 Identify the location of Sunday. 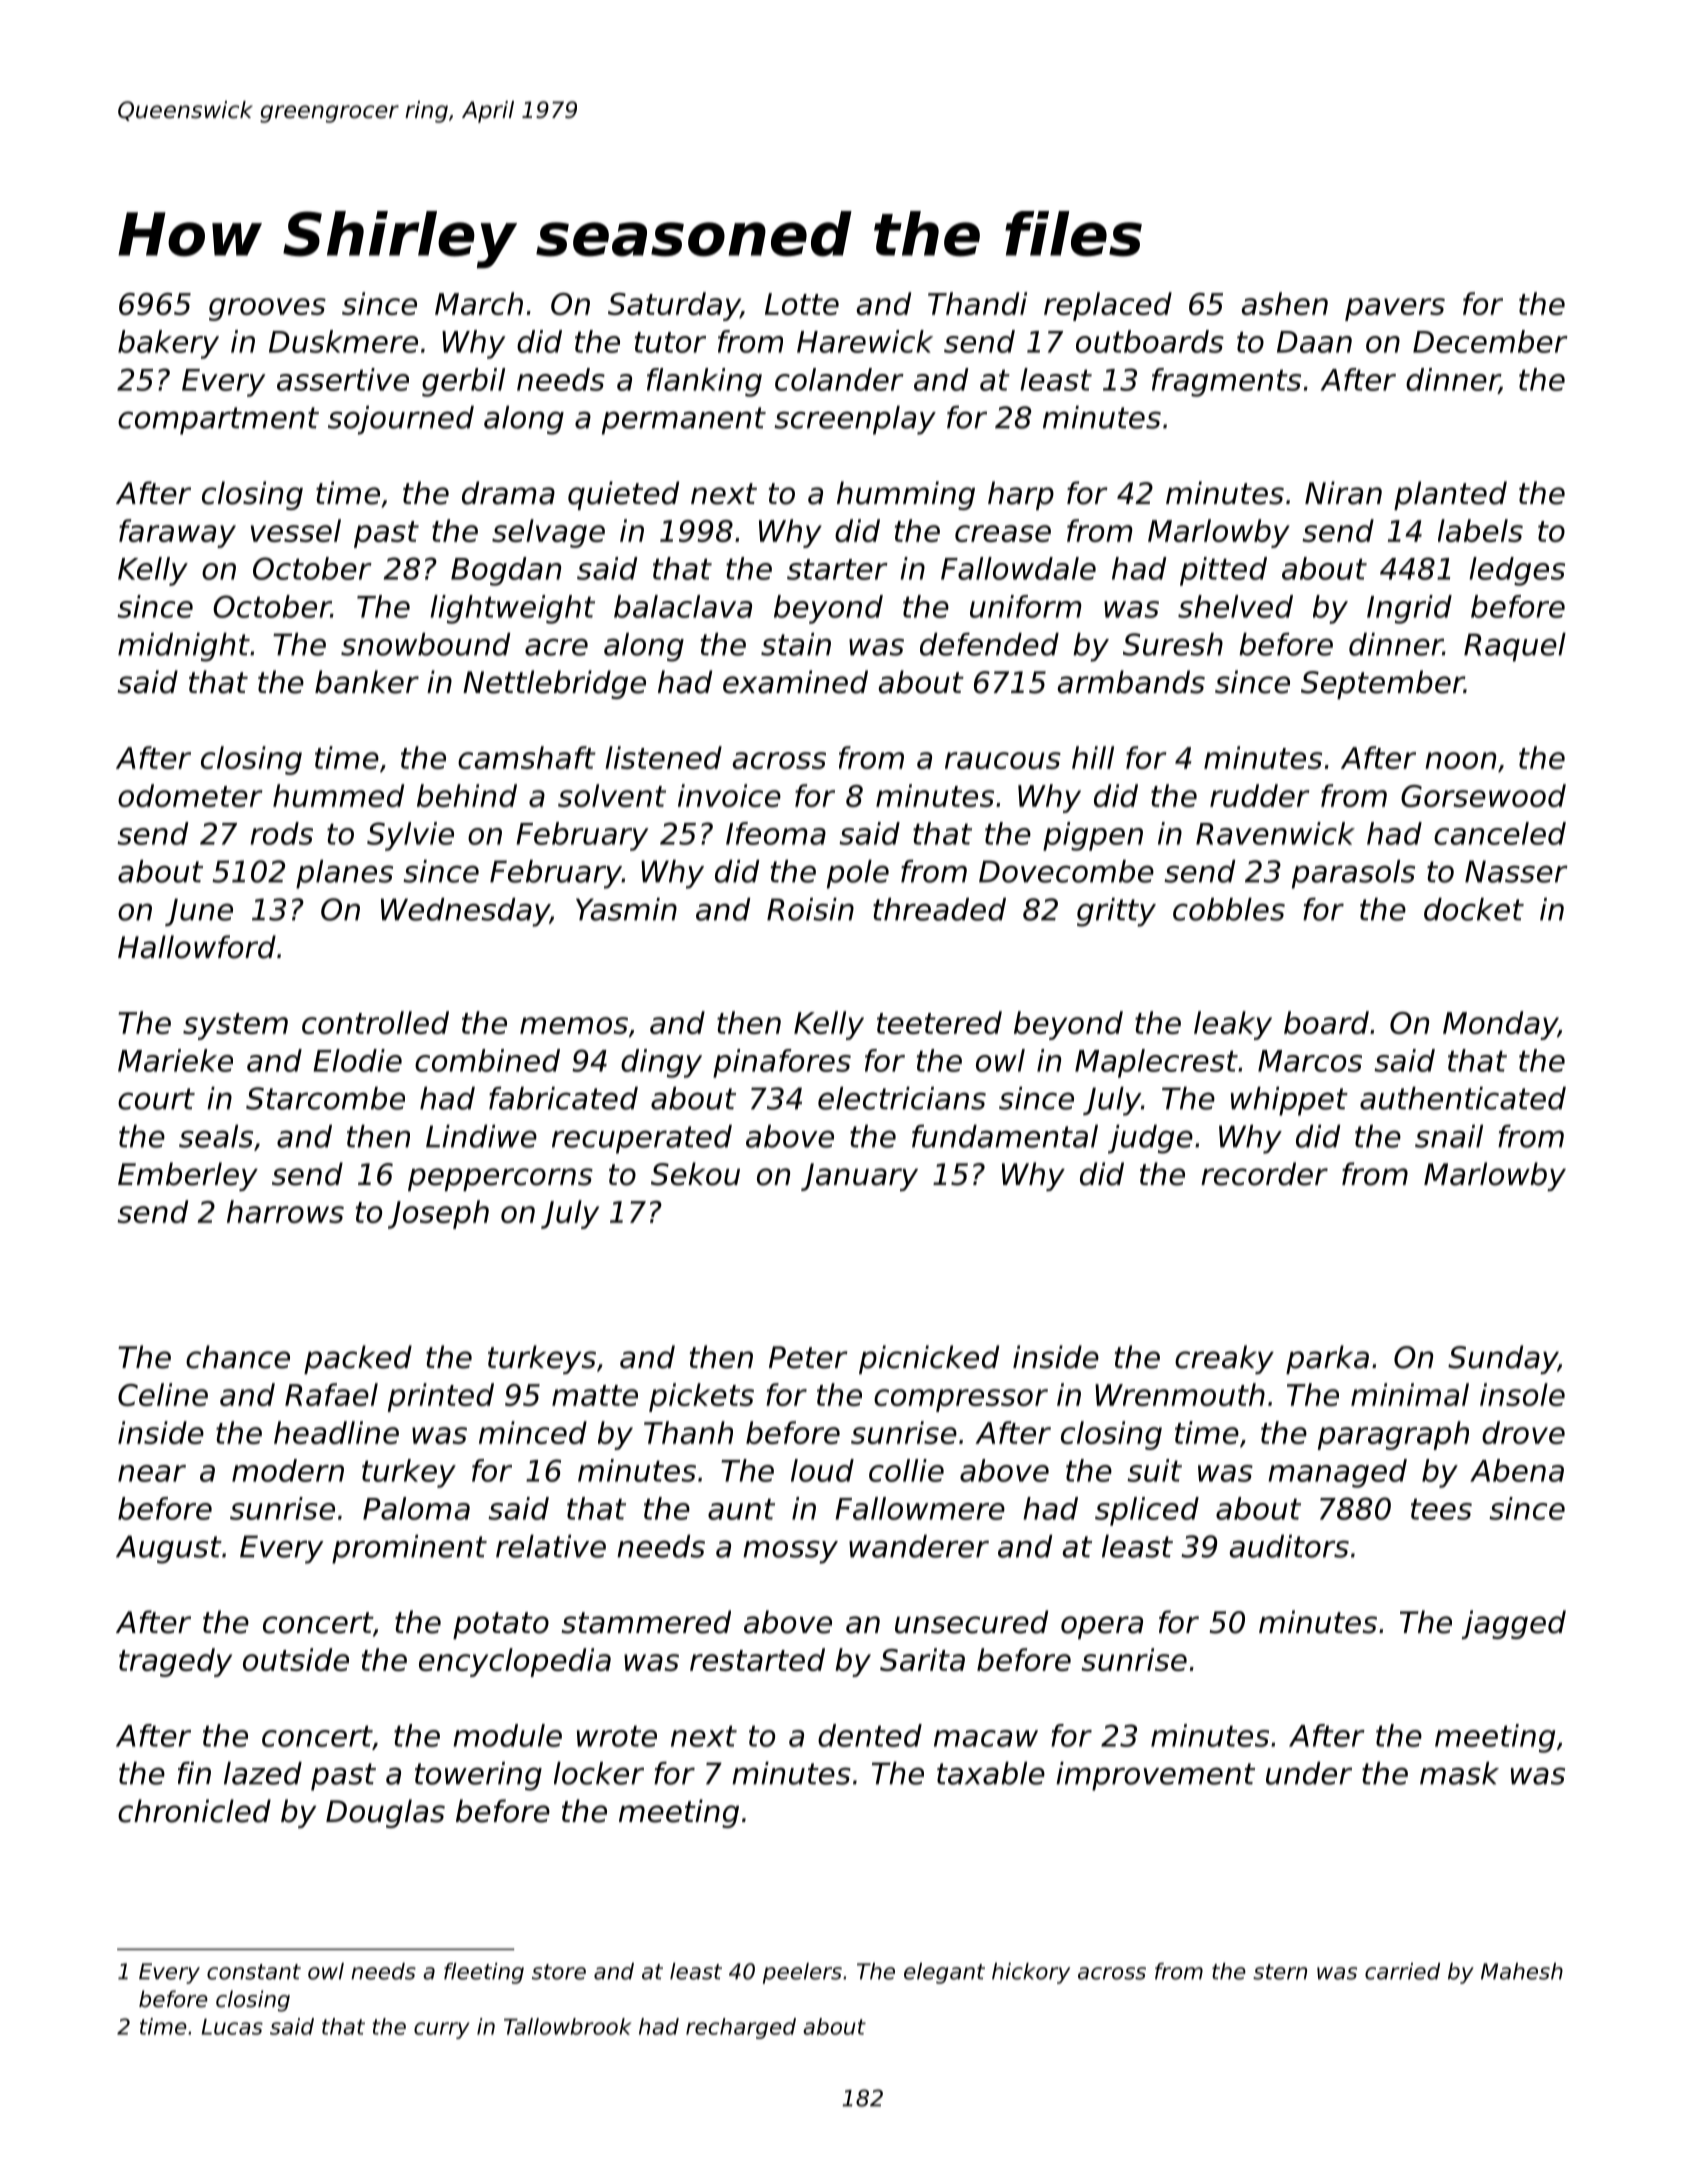
(1503, 1359).
